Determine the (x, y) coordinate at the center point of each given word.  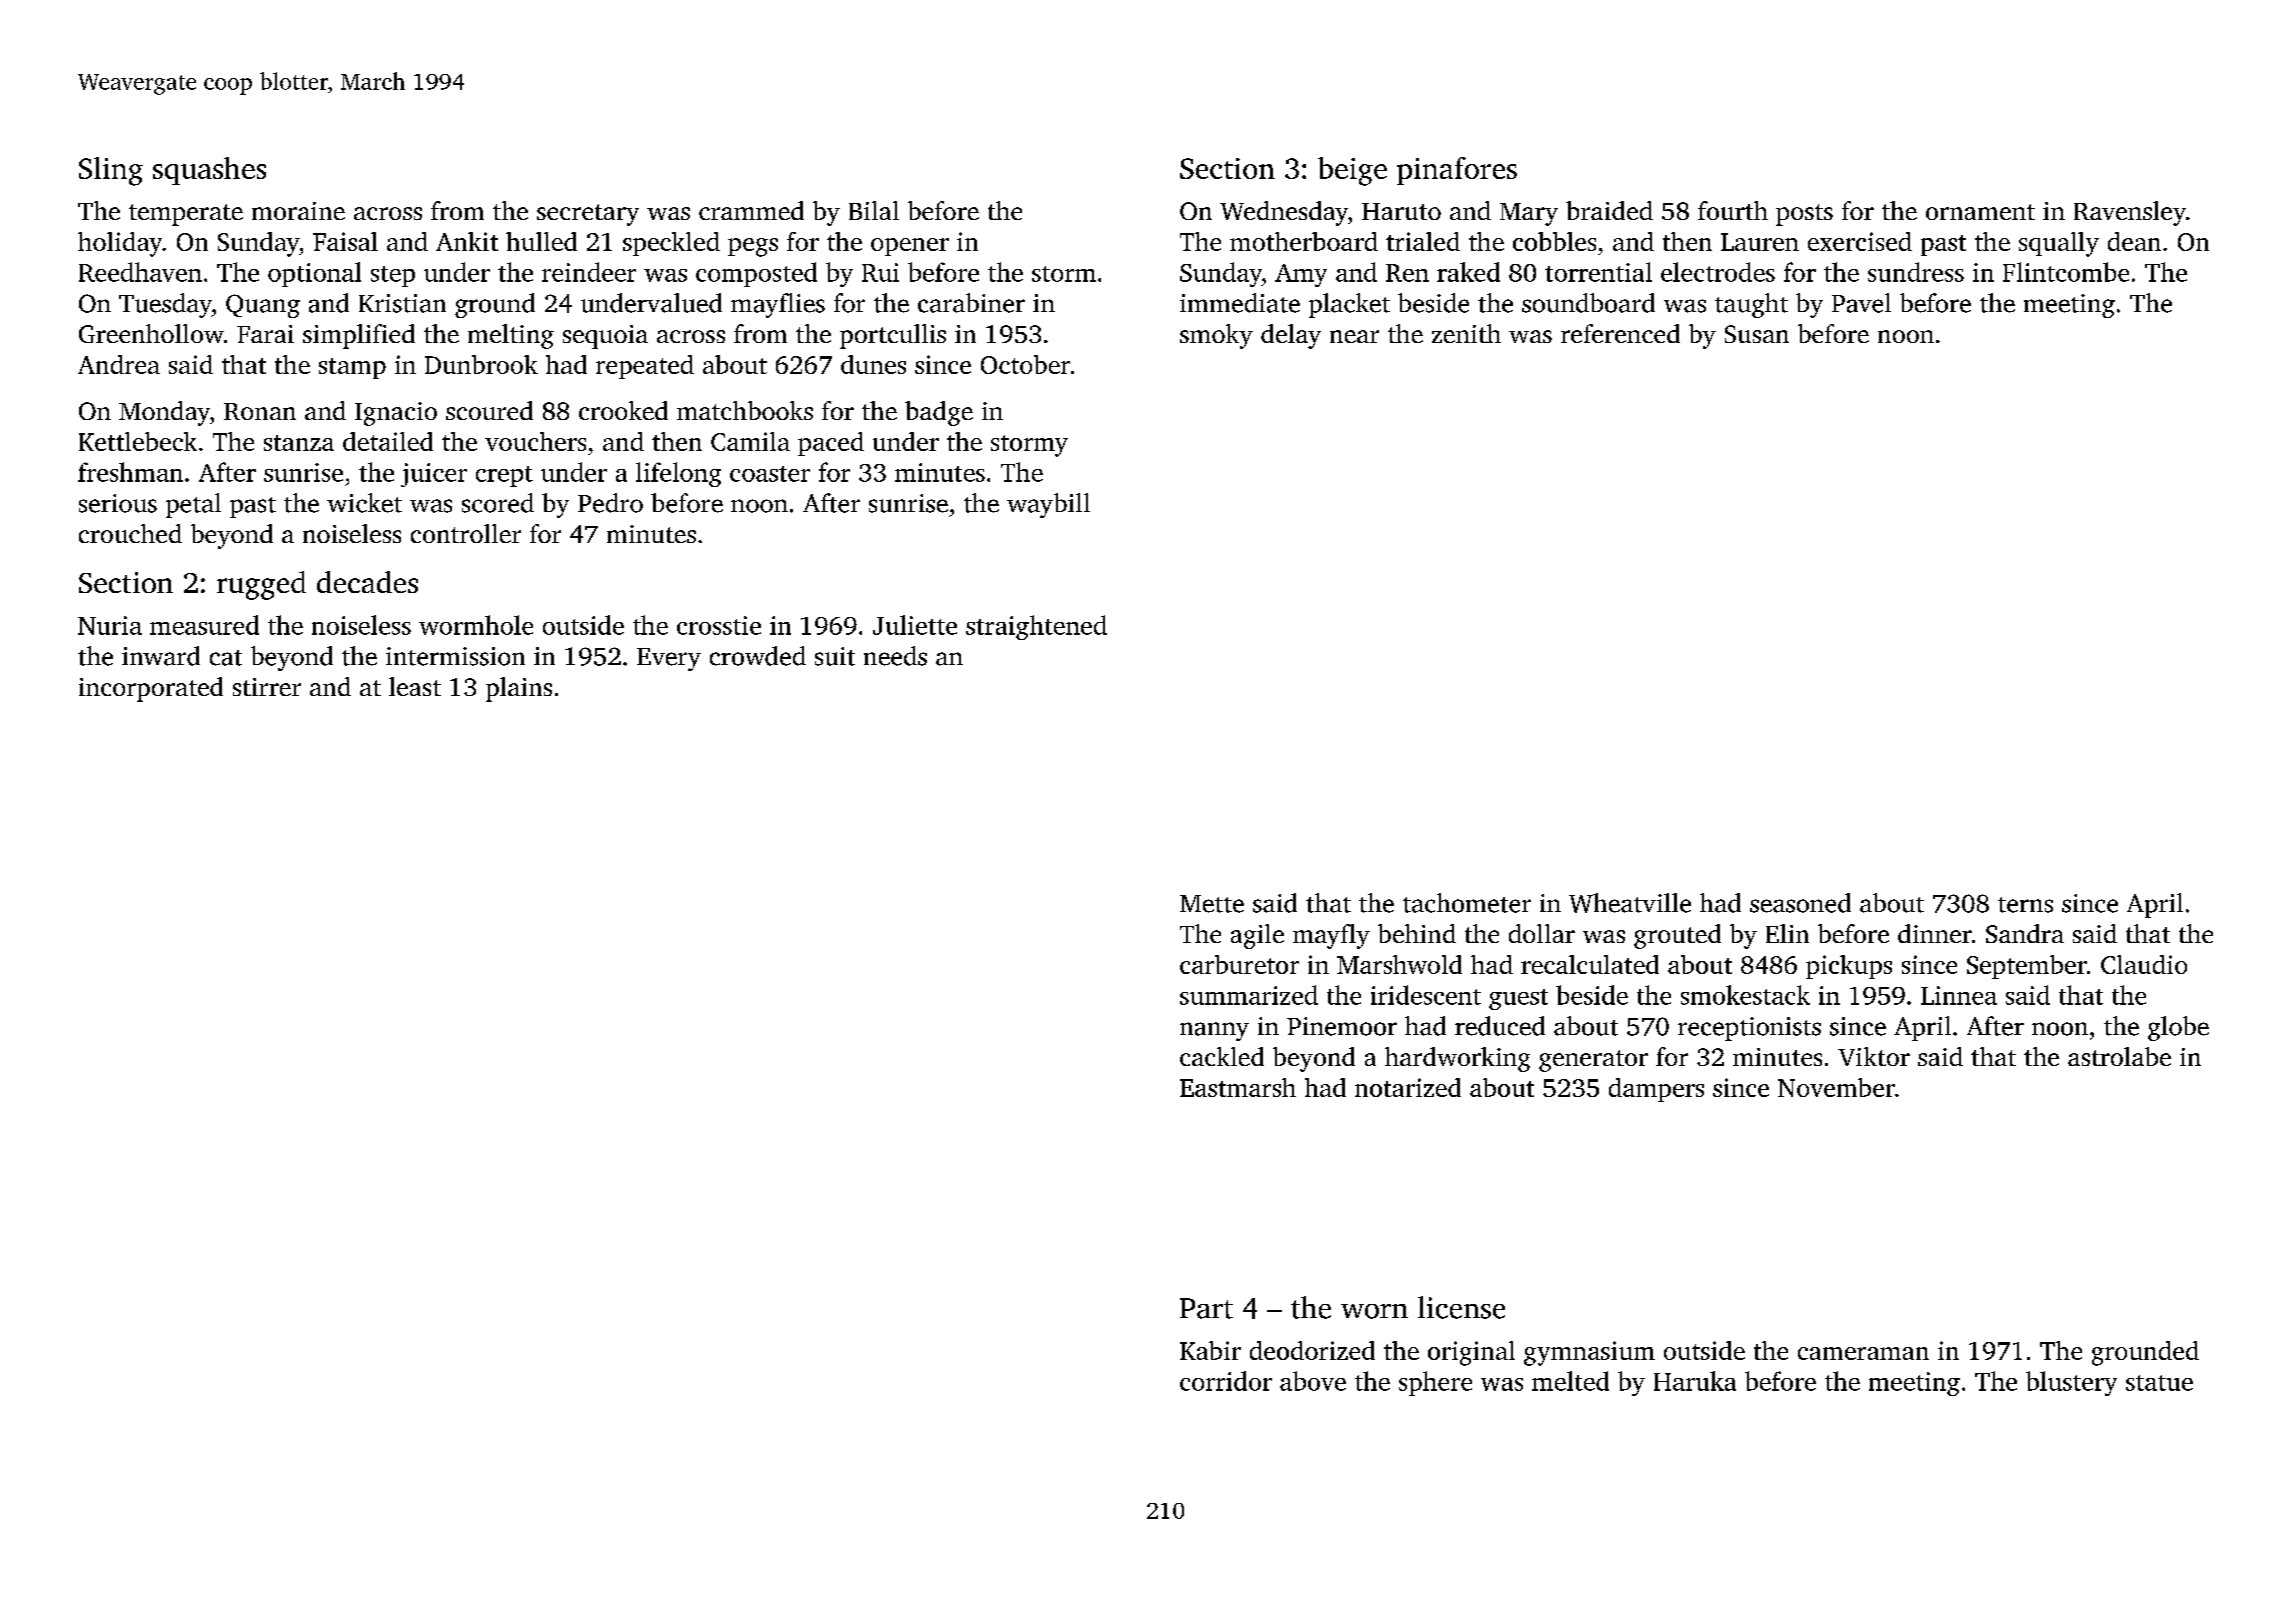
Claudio (2144, 964)
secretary (588, 215)
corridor (1226, 1381)
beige (1352, 171)
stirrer (267, 687)
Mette (1212, 904)
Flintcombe (2066, 272)
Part (1206, 1308)
